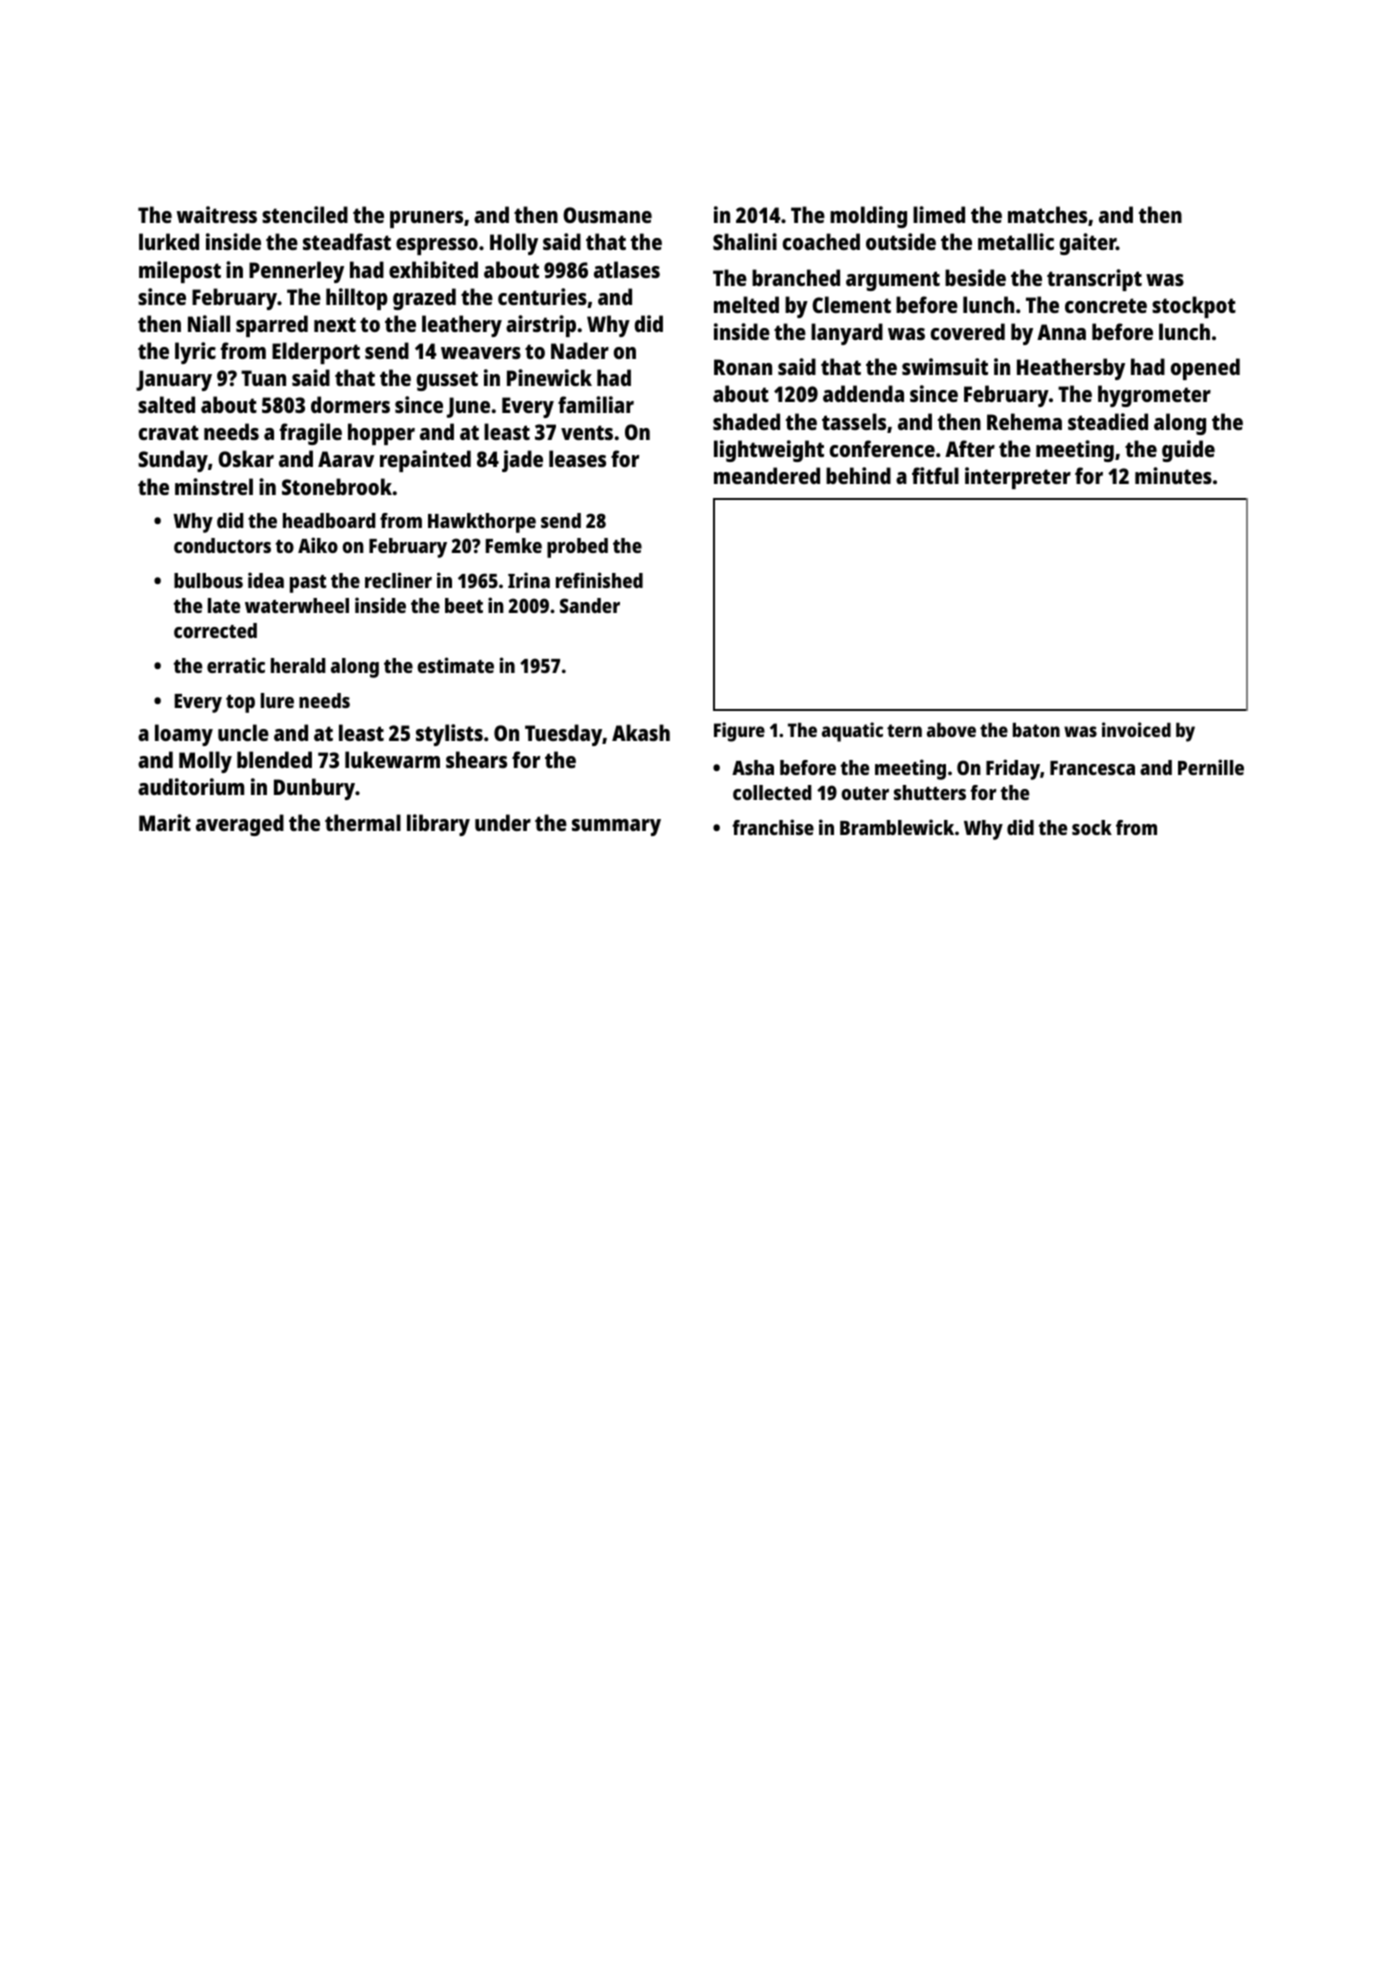  Describe the element at coordinates (392, 759) in the screenshot. I see `lukewarm` at that location.
